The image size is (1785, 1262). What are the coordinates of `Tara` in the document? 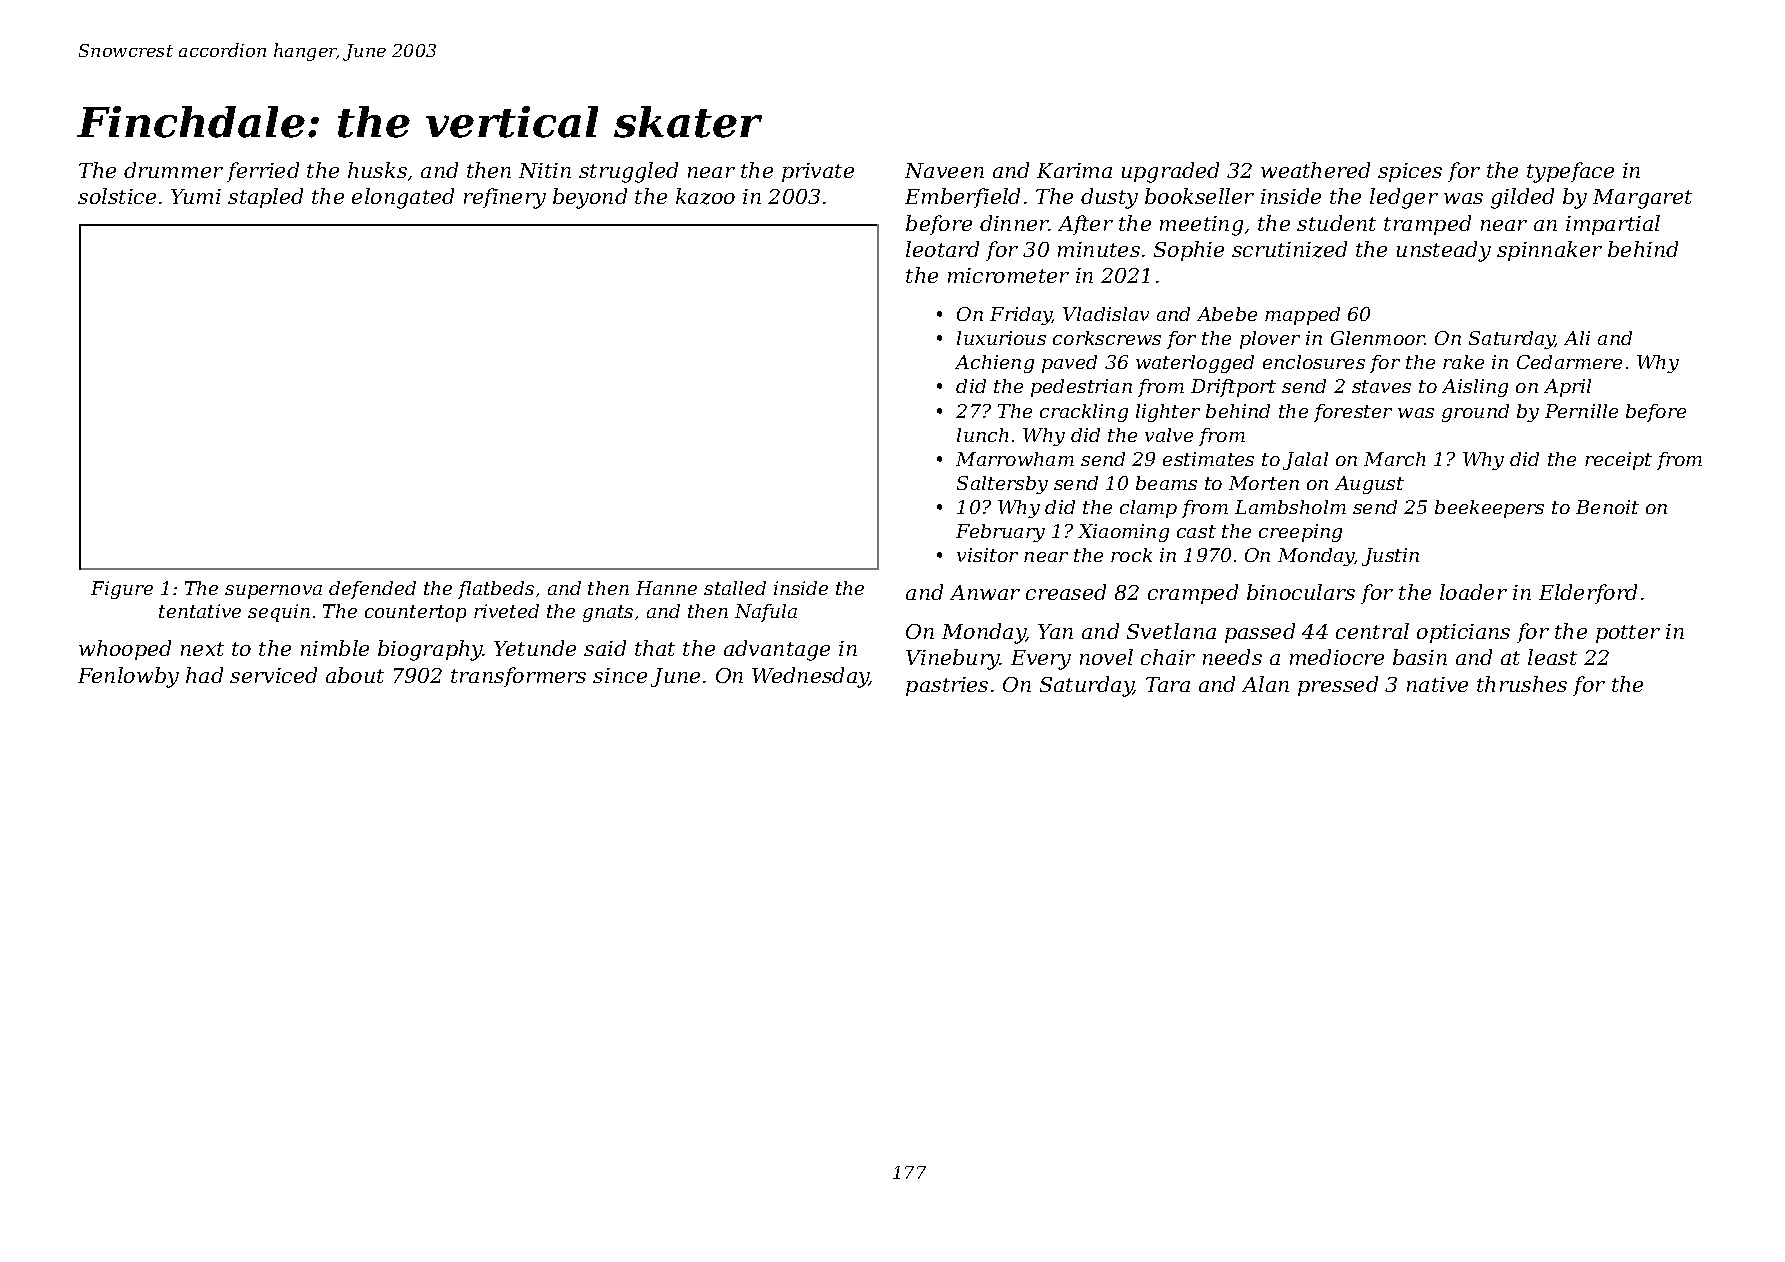 It's located at (1168, 684).
